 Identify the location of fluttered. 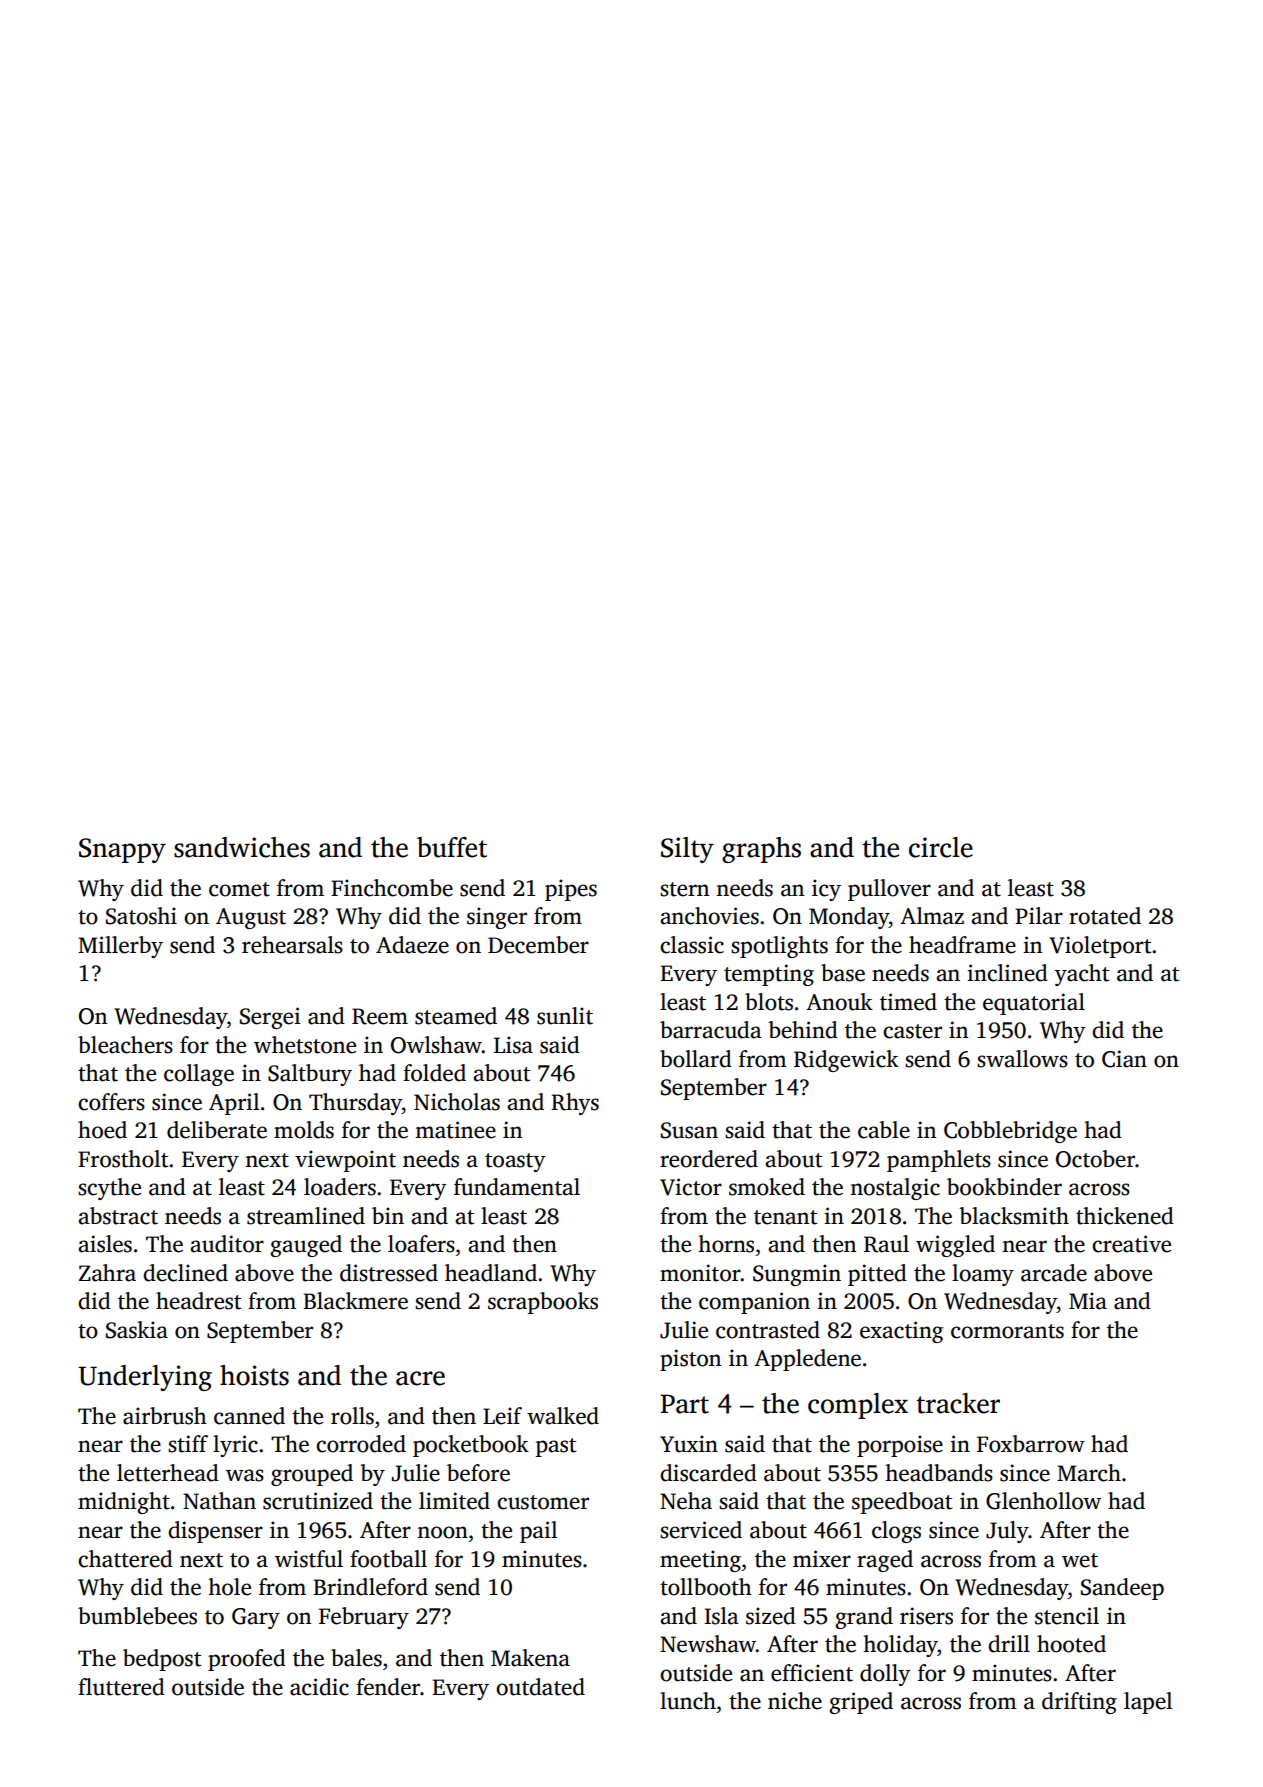
(121, 1687).
